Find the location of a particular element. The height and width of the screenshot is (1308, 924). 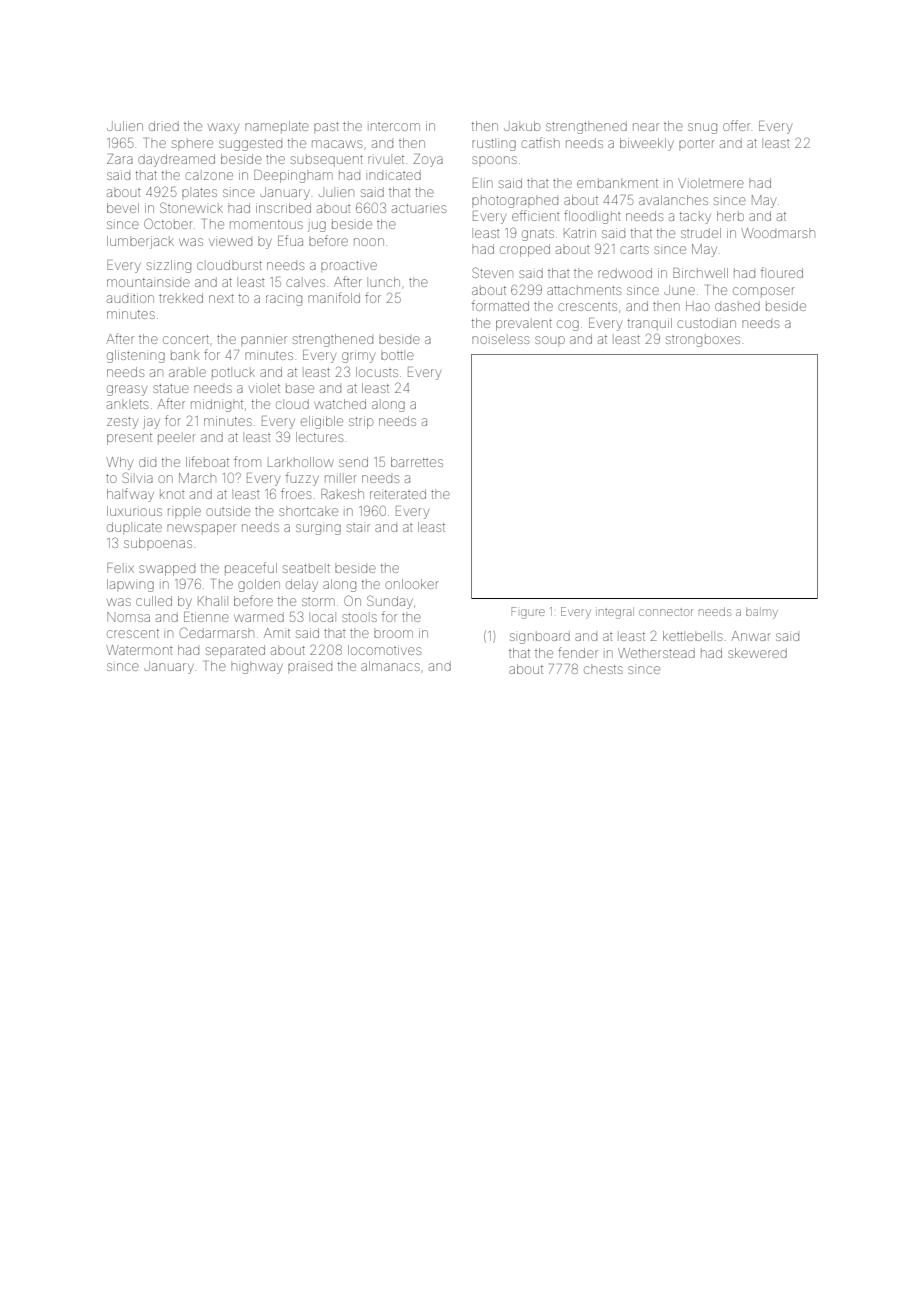

composer is located at coordinates (764, 291).
